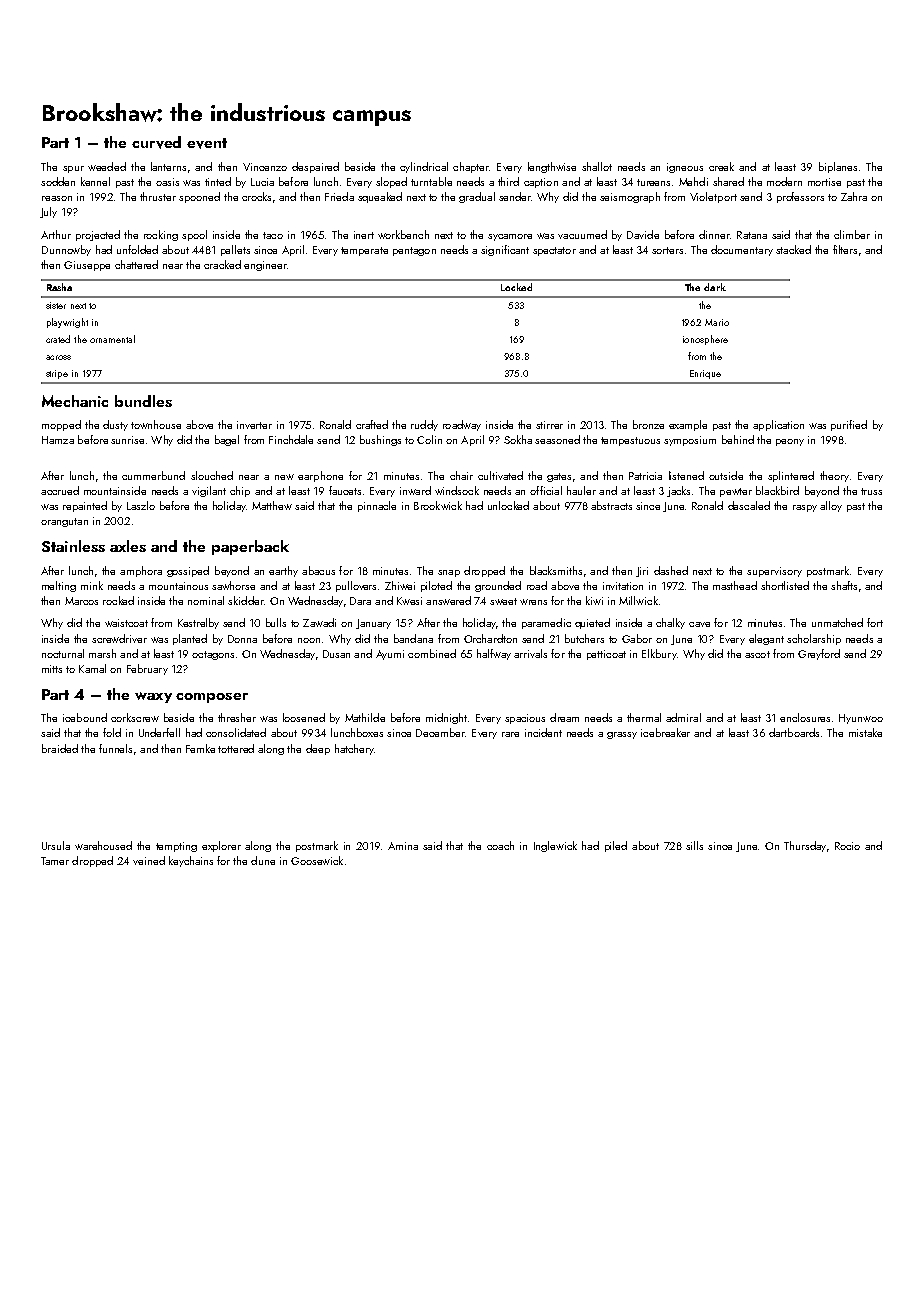 This screenshot has height=1308, width=924. Describe the element at coordinates (794, 732) in the screenshot. I see `dartboards` at that location.
